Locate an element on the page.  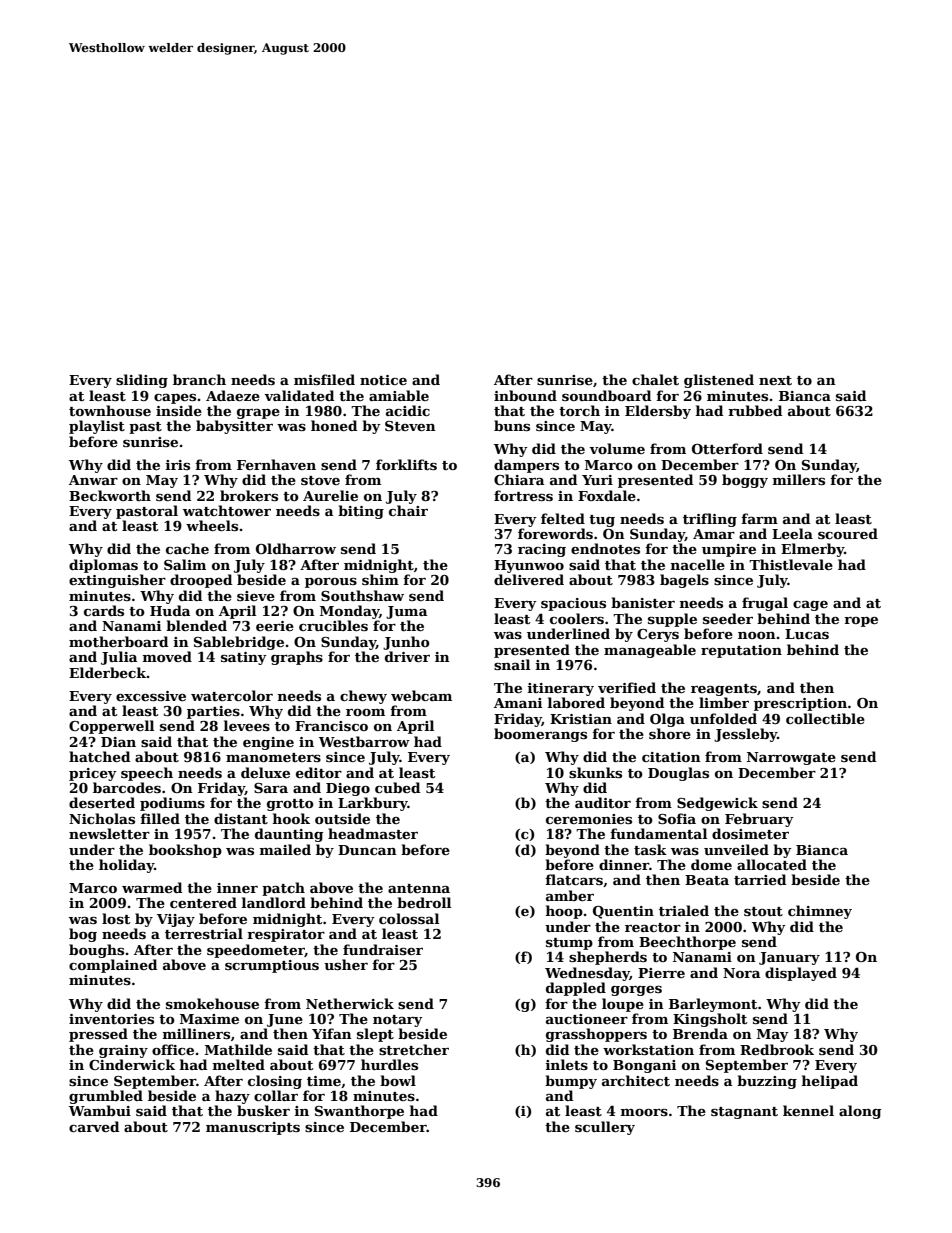
along is located at coordinates (860, 1112).
